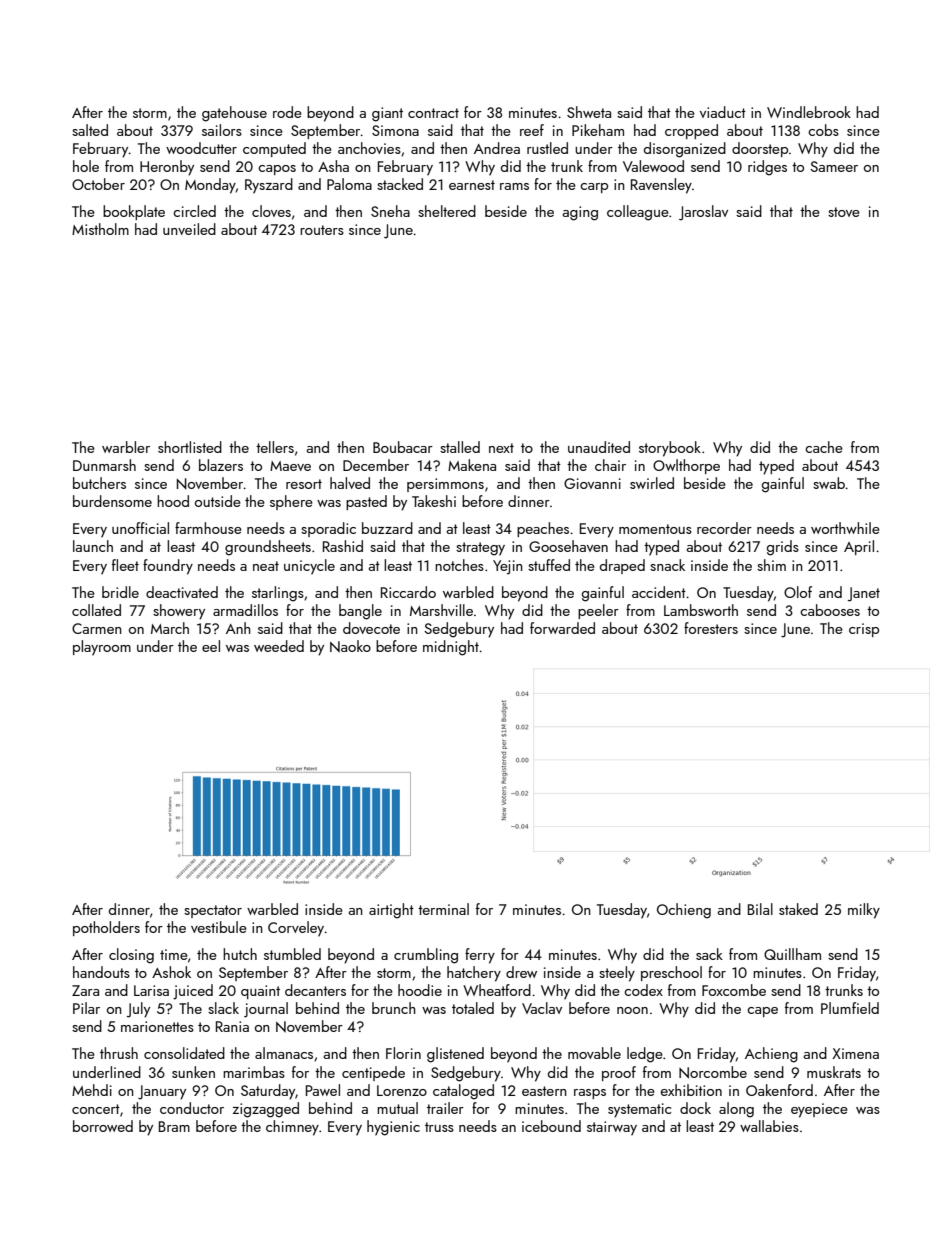 The image size is (952, 1233). What do you see at coordinates (390, 211) in the document?
I see `Sneha` at bounding box center [390, 211].
